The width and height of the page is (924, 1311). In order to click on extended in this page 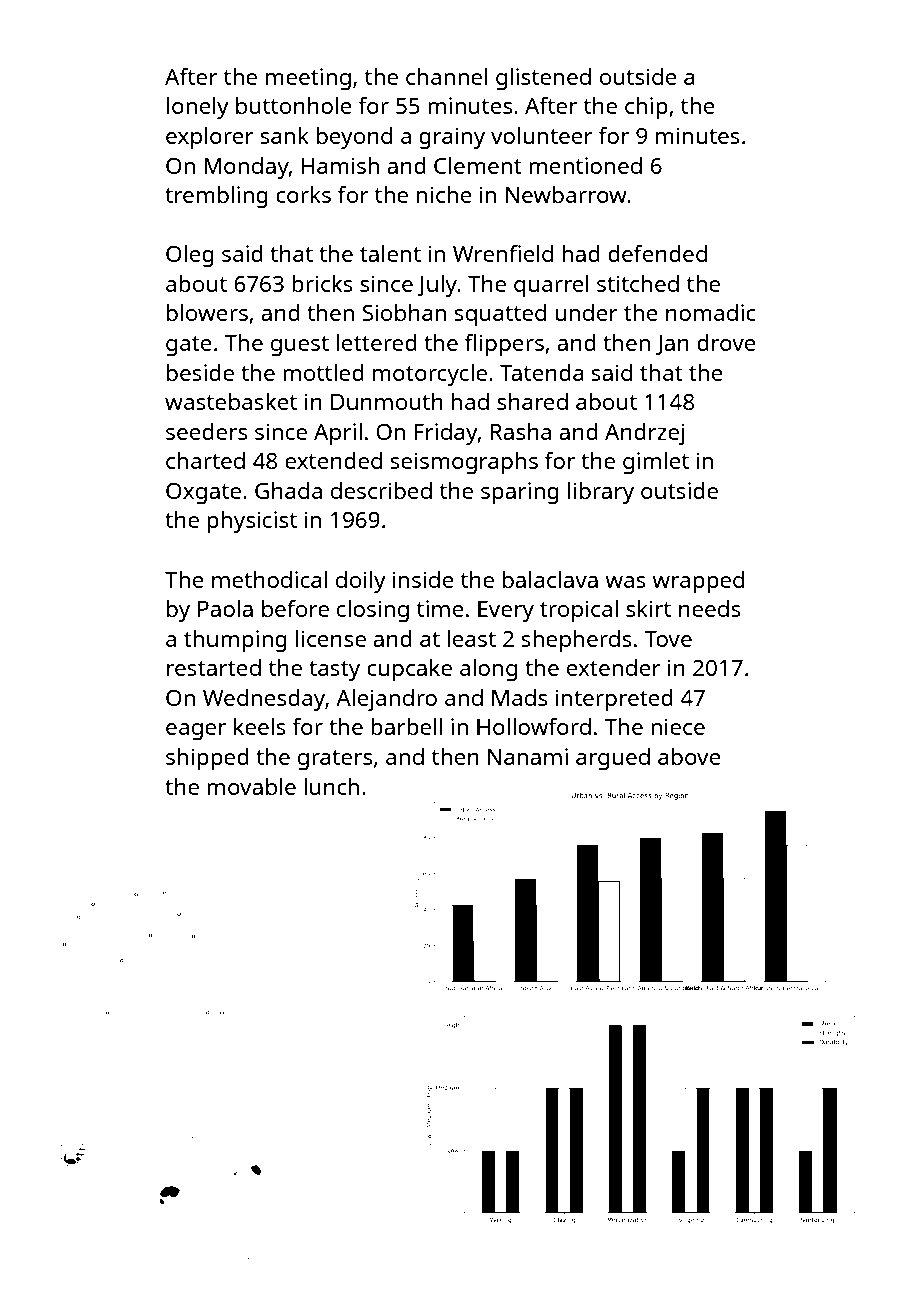, I will do `click(333, 460)`.
